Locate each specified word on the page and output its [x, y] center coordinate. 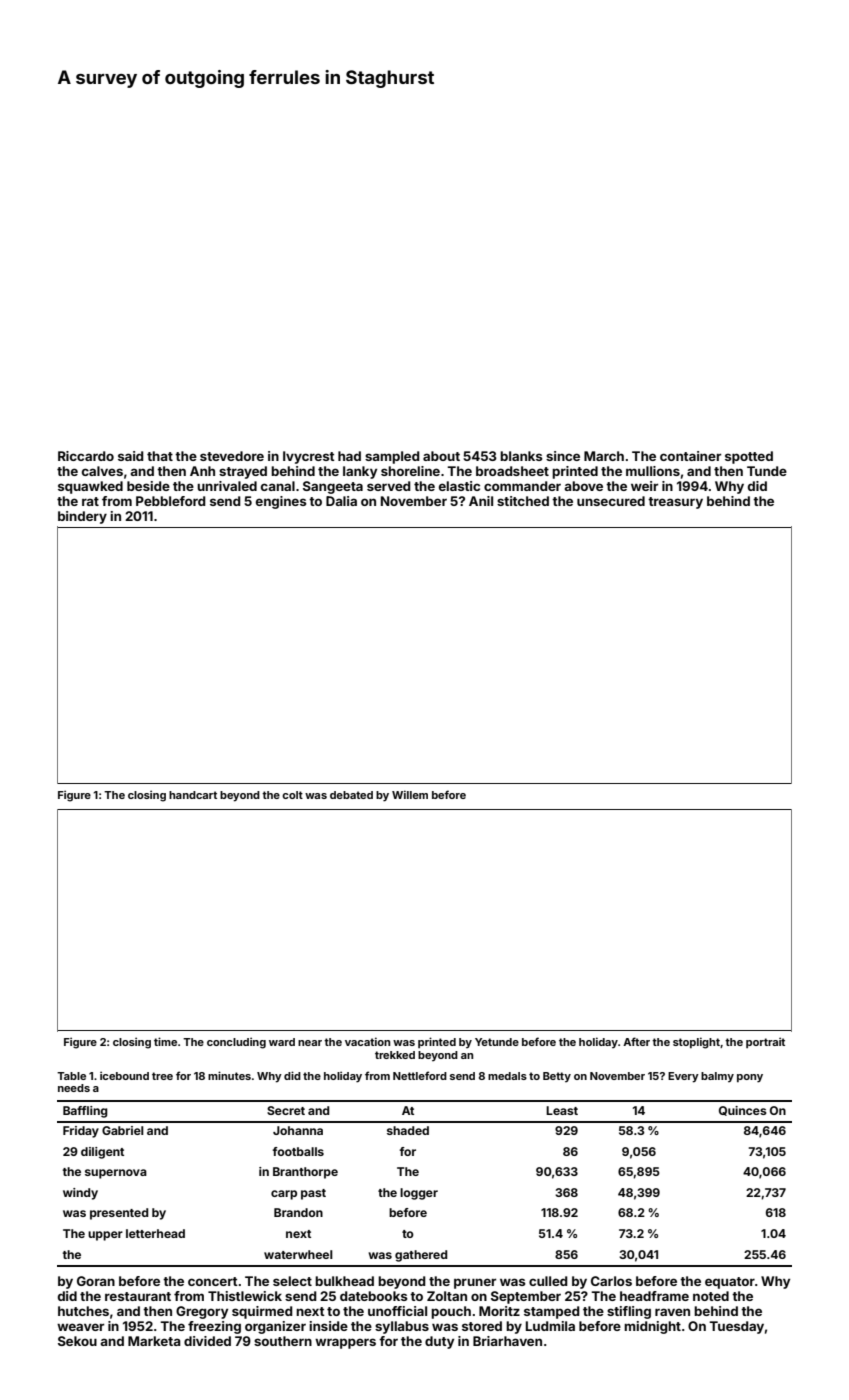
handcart [193, 795]
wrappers [345, 1343]
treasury [675, 503]
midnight [652, 1327]
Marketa [154, 1341]
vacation [367, 1041]
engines [281, 502]
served [389, 486]
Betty [557, 1077]
